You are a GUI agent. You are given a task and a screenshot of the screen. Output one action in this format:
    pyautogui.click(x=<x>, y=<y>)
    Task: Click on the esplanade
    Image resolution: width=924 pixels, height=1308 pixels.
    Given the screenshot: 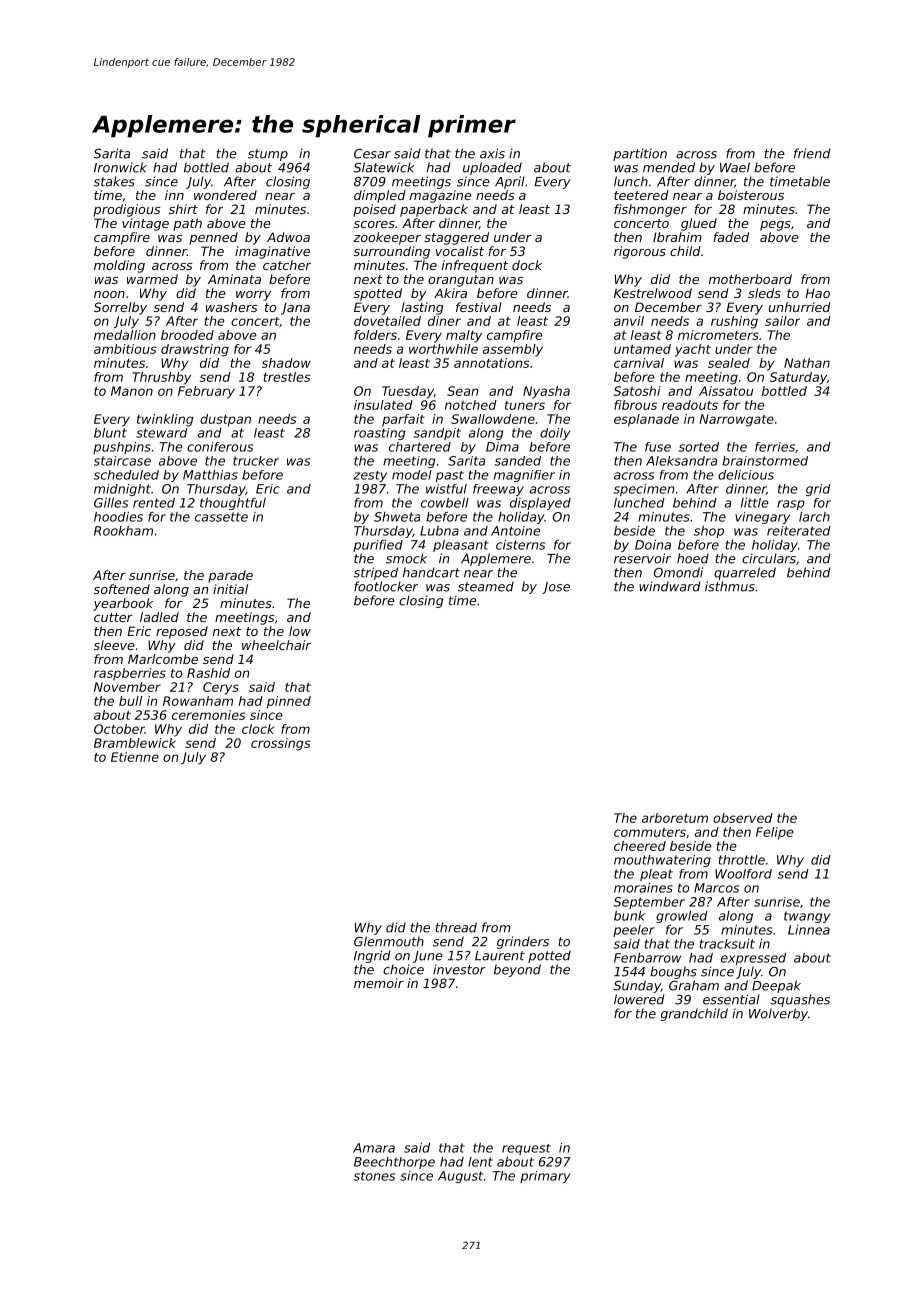 What is the action you would take?
    pyautogui.click(x=646, y=420)
